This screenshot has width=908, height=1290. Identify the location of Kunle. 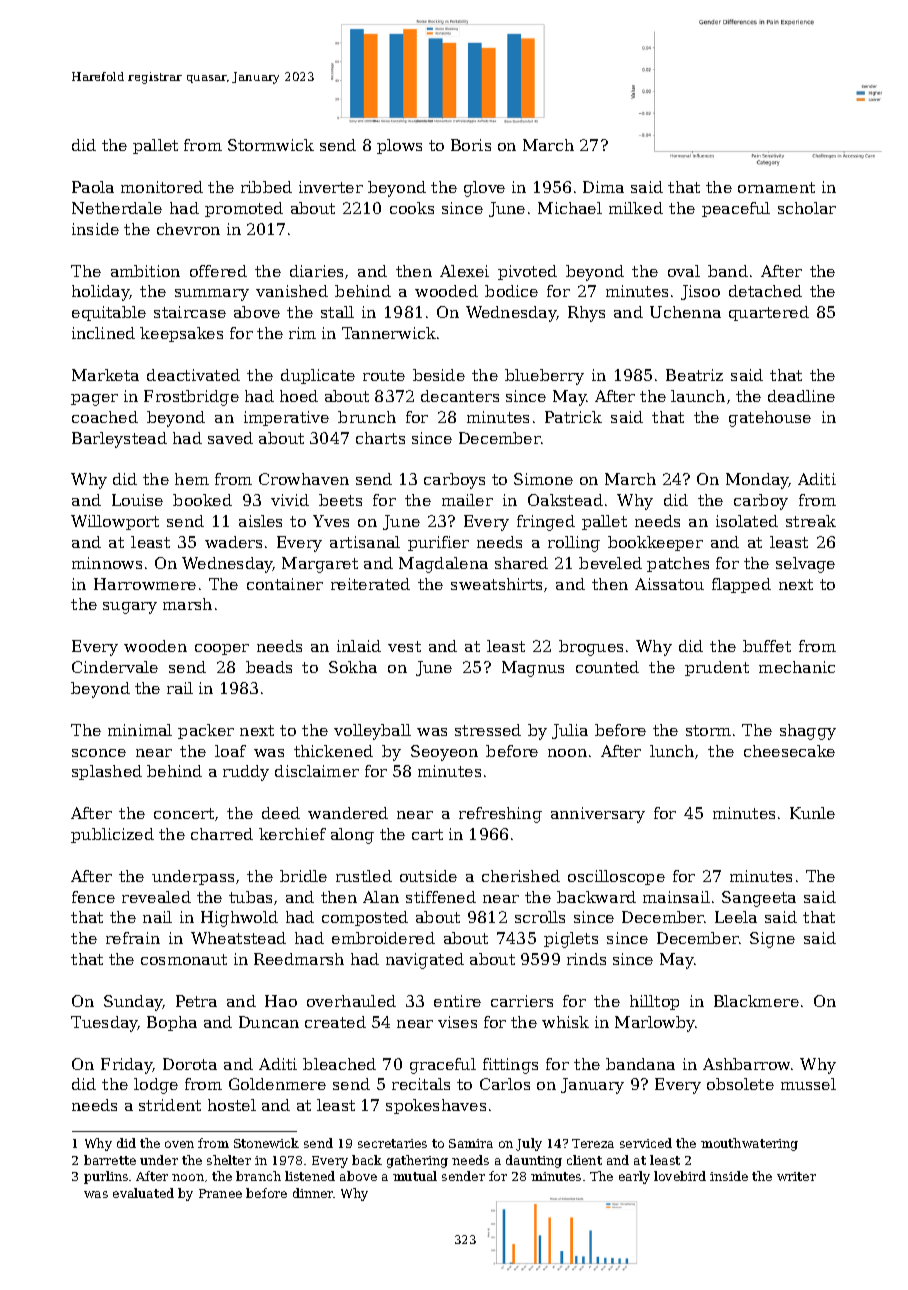
(812, 813).
